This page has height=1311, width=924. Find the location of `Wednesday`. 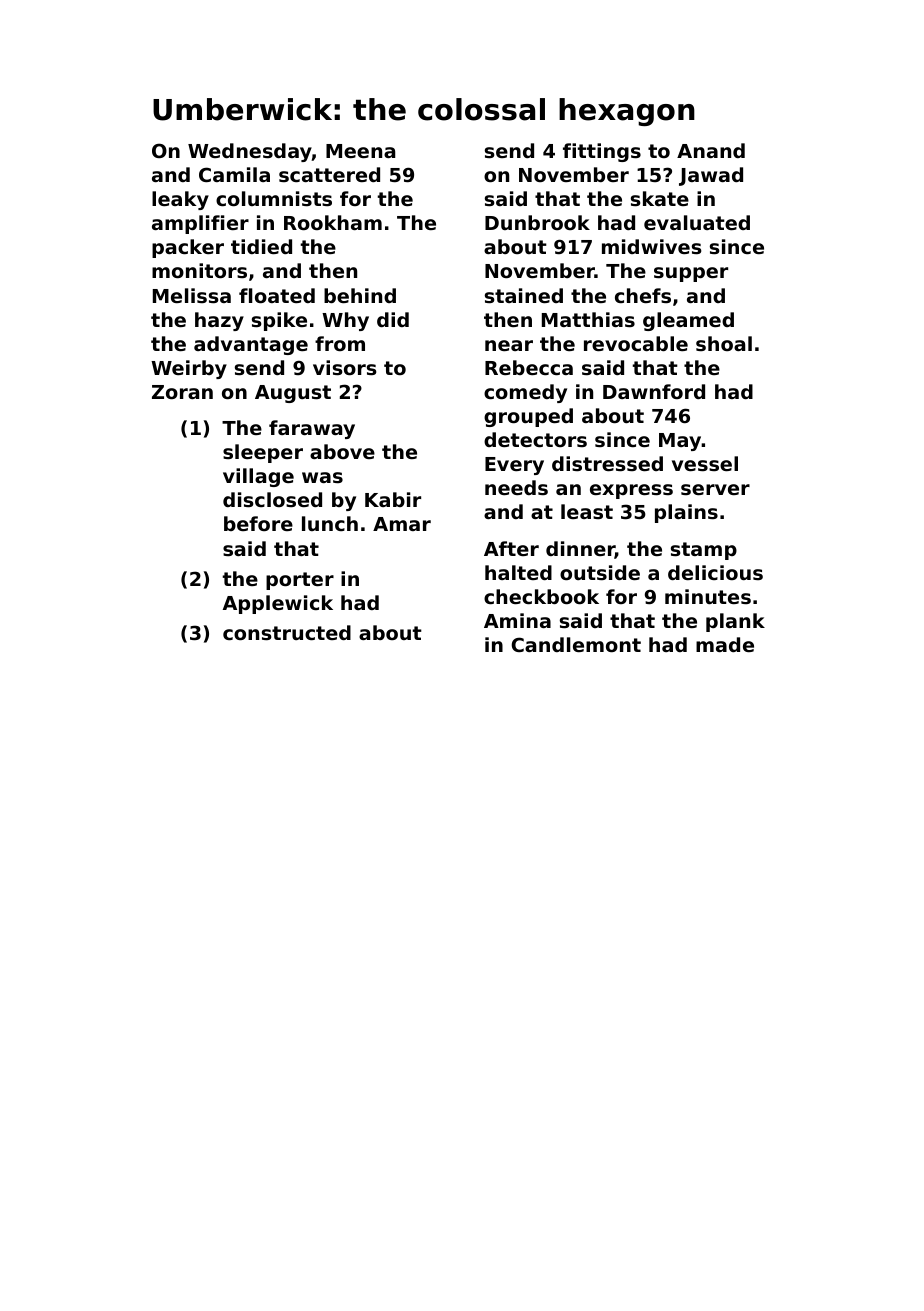

Wednesday is located at coordinates (250, 152).
